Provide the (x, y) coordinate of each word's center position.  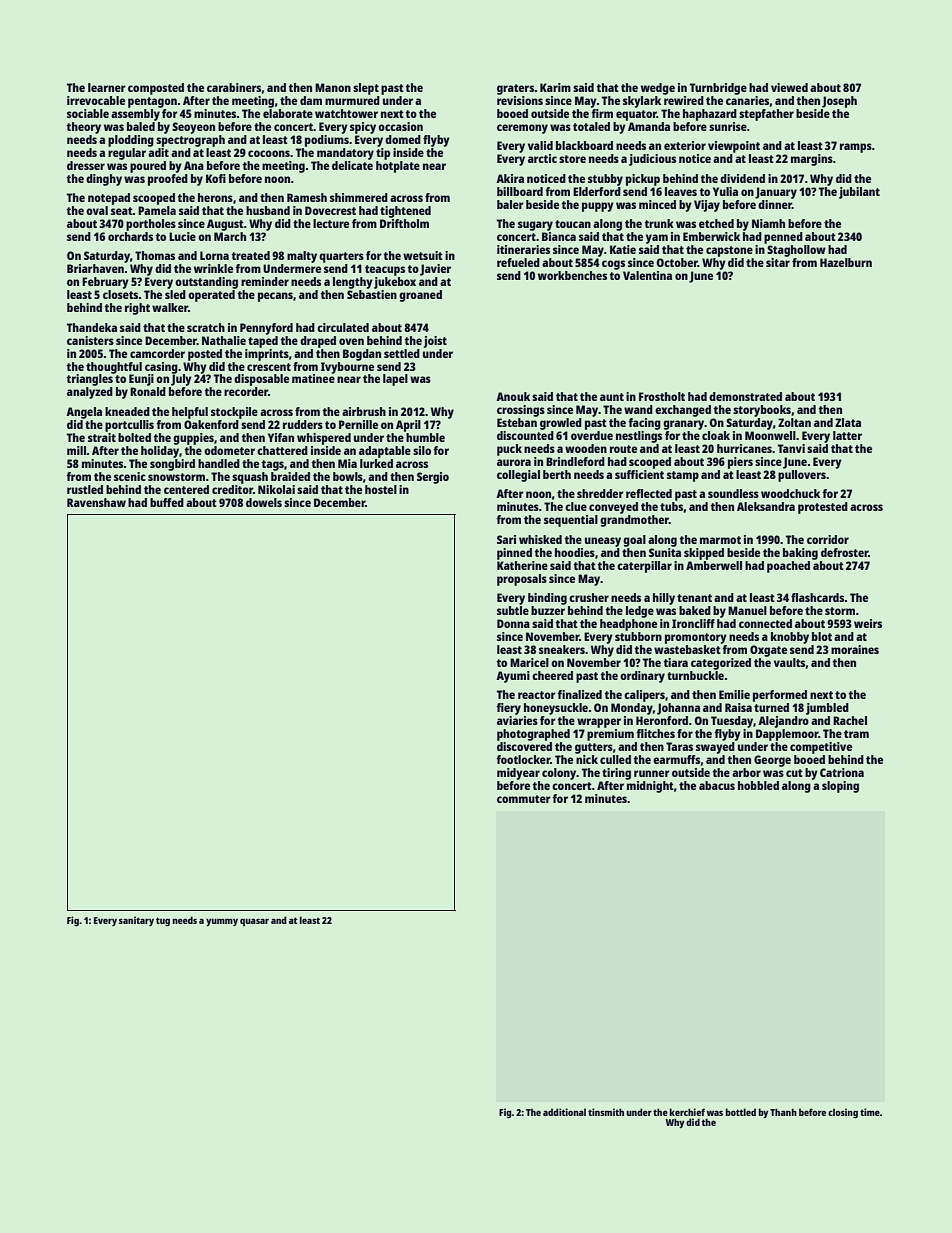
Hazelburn (846, 262)
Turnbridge (718, 89)
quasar (254, 922)
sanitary (136, 921)
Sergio (433, 478)
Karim (555, 87)
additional (564, 1112)
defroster (844, 552)
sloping (840, 787)
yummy (222, 922)
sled (175, 294)
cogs (613, 265)
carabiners (234, 87)
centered (186, 489)
